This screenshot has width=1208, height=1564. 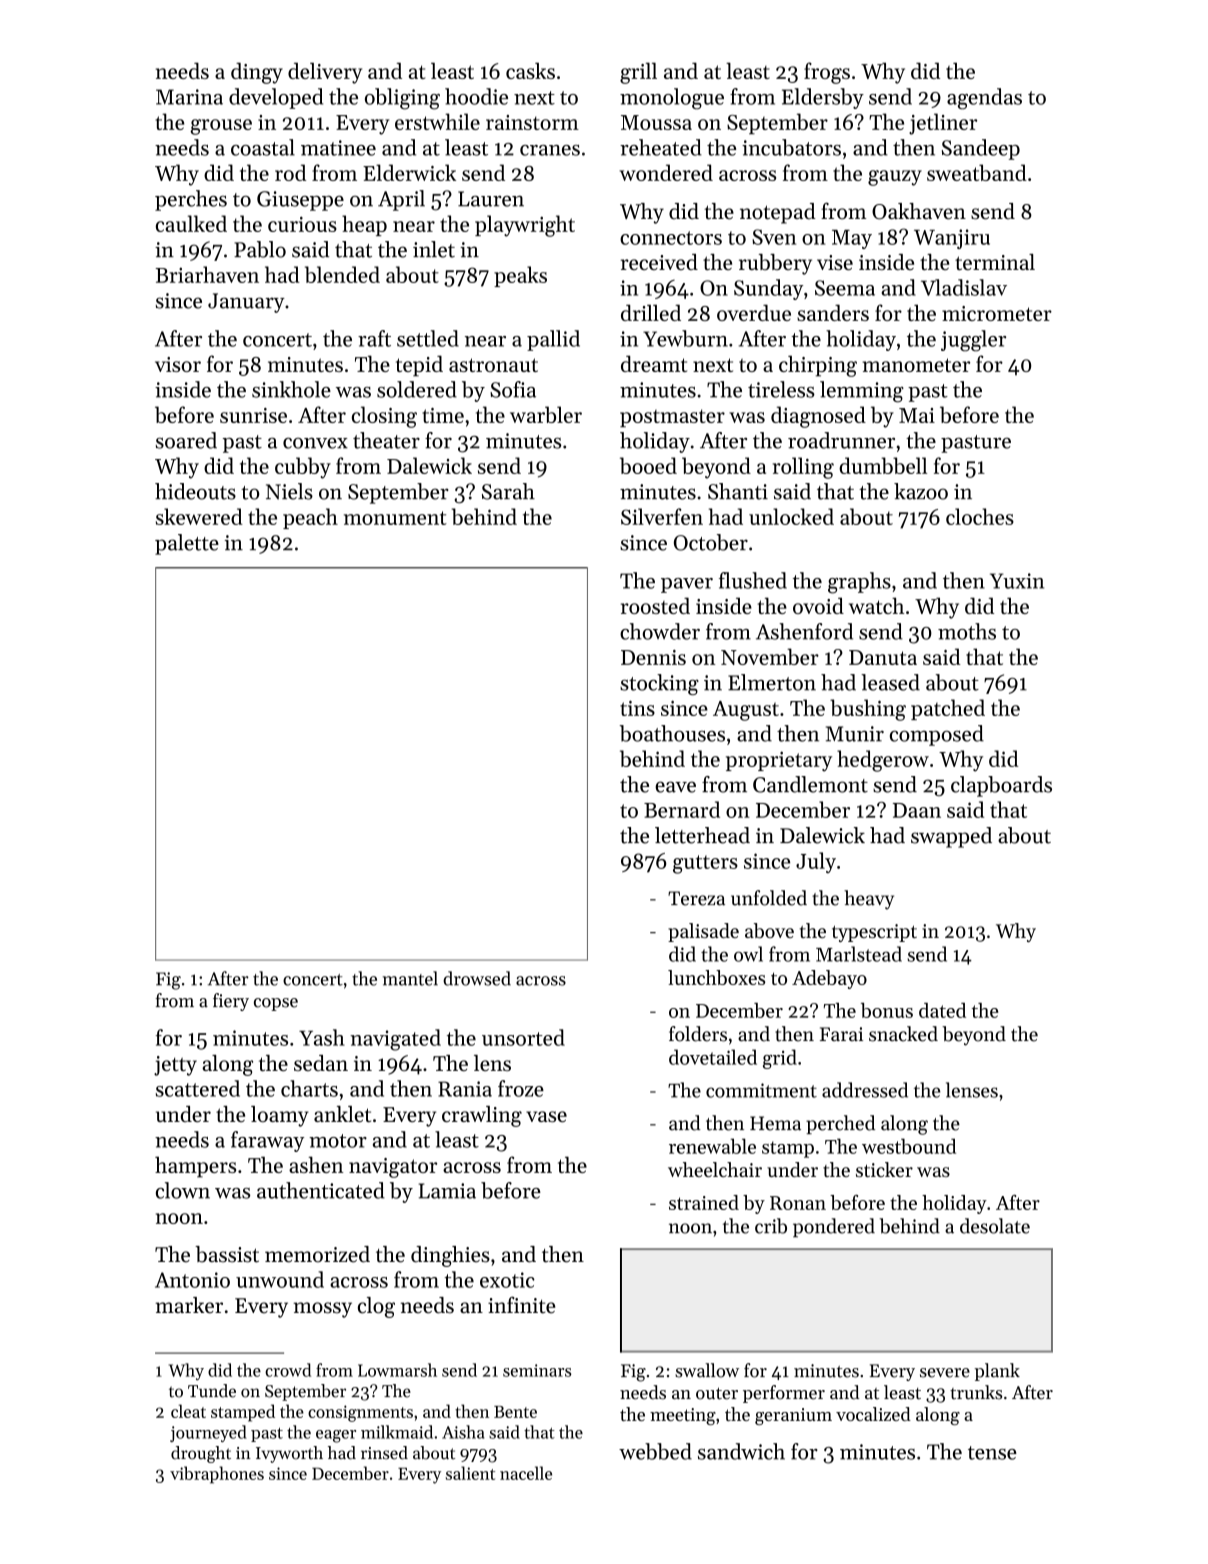 What do you see at coordinates (397, 1370) in the screenshot?
I see `Lowmarsh` at bounding box center [397, 1370].
